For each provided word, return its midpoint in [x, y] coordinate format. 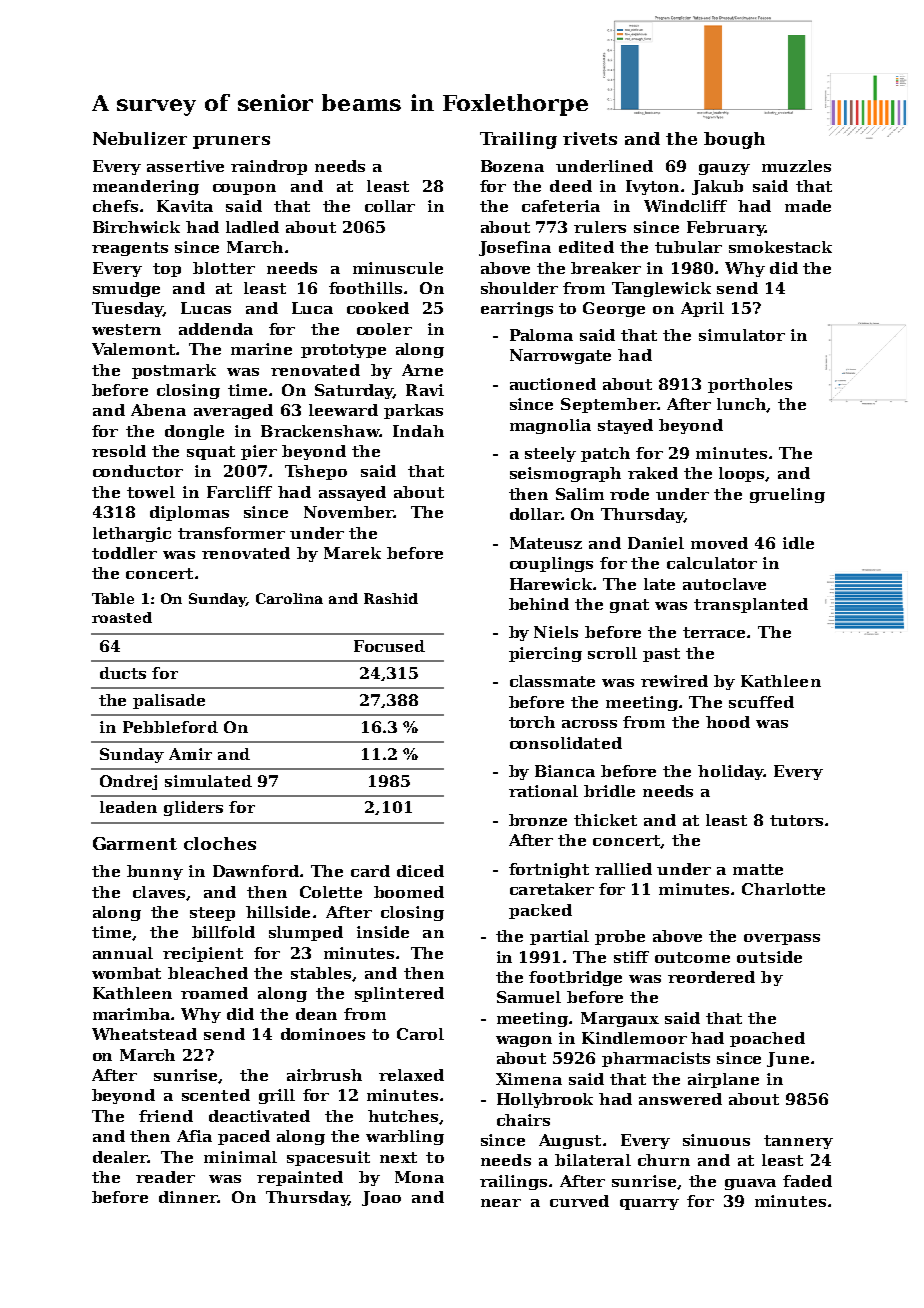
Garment [135, 843]
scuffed [761, 702]
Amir [190, 754]
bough [734, 140]
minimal [240, 1157]
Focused [389, 646]
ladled [252, 227]
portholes [750, 385]
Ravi [425, 390]
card [370, 871]
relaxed [411, 1075]
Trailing [518, 140]
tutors [796, 820]
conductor [138, 471]
